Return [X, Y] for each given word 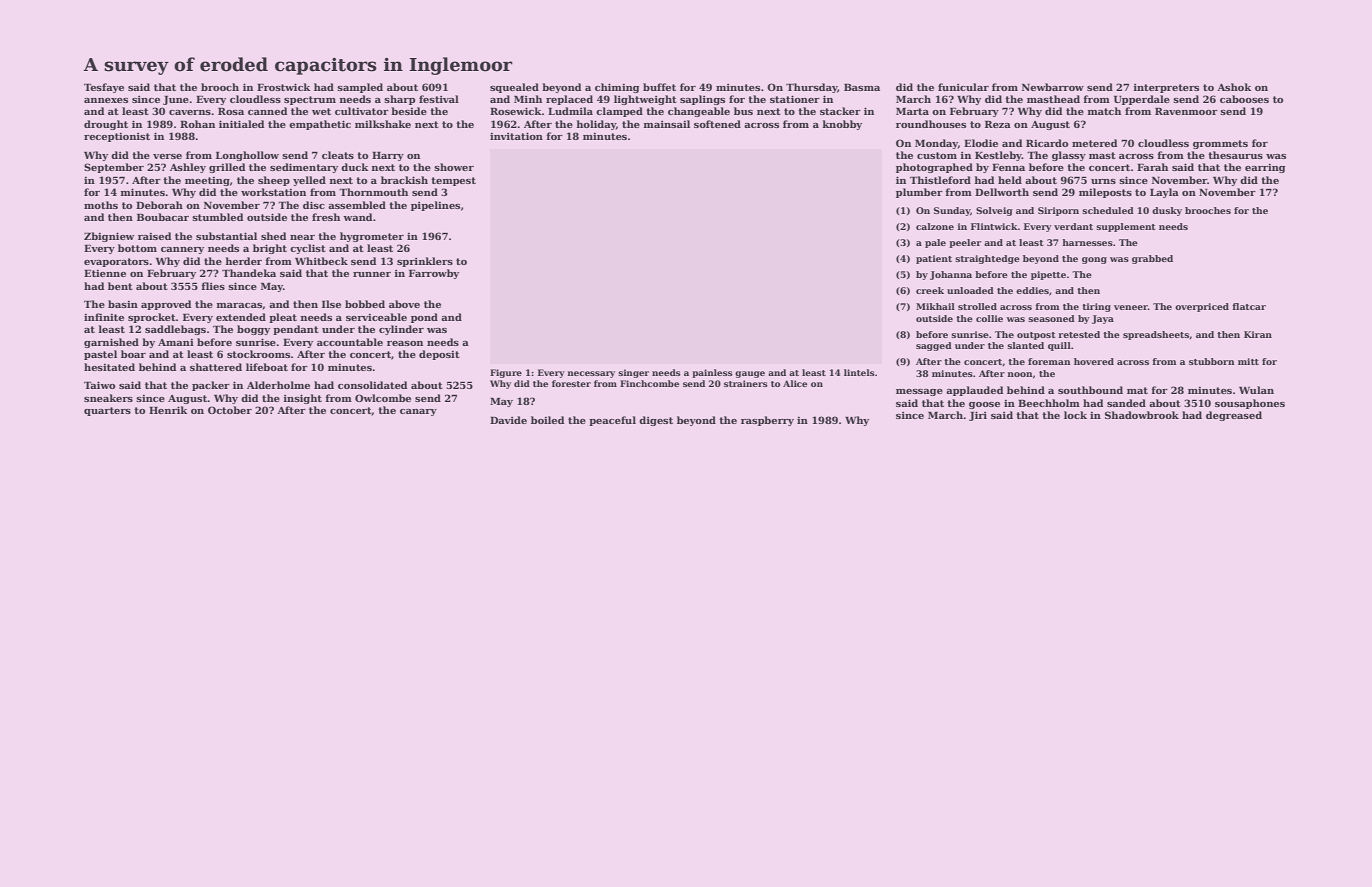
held [1010, 180]
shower [454, 167]
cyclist [308, 249]
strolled [977, 306]
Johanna [951, 275]
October [230, 410]
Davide [508, 420]
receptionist [117, 137]
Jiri [978, 416]
